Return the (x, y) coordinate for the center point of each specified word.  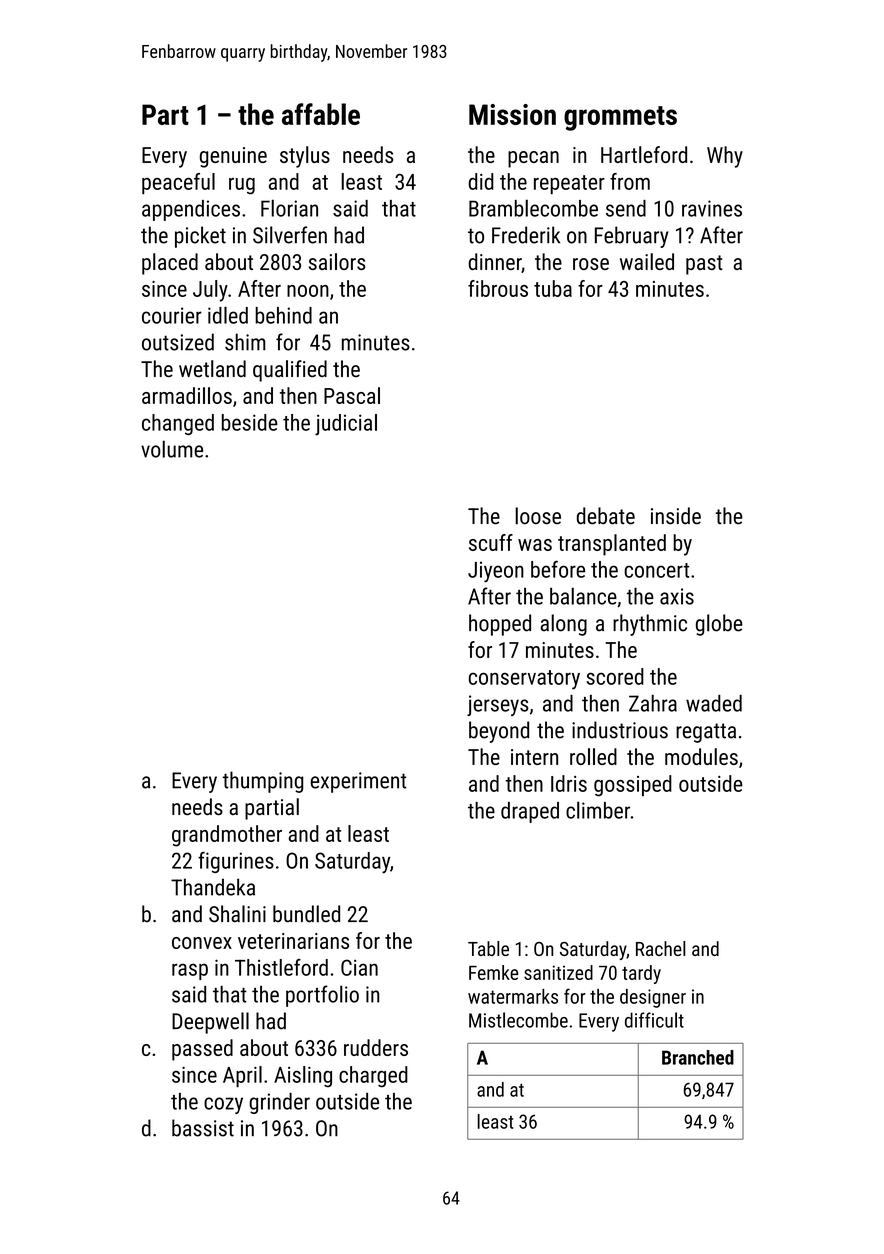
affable (321, 114)
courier (172, 315)
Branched (698, 1057)
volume (172, 449)
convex (202, 943)
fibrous (498, 288)
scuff (491, 542)
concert (656, 570)
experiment (358, 782)
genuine (233, 157)
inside (676, 516)
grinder (279, 1103)
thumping (263, 782)
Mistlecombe (518, 1020)
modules (701, 756)
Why (725, 157)
